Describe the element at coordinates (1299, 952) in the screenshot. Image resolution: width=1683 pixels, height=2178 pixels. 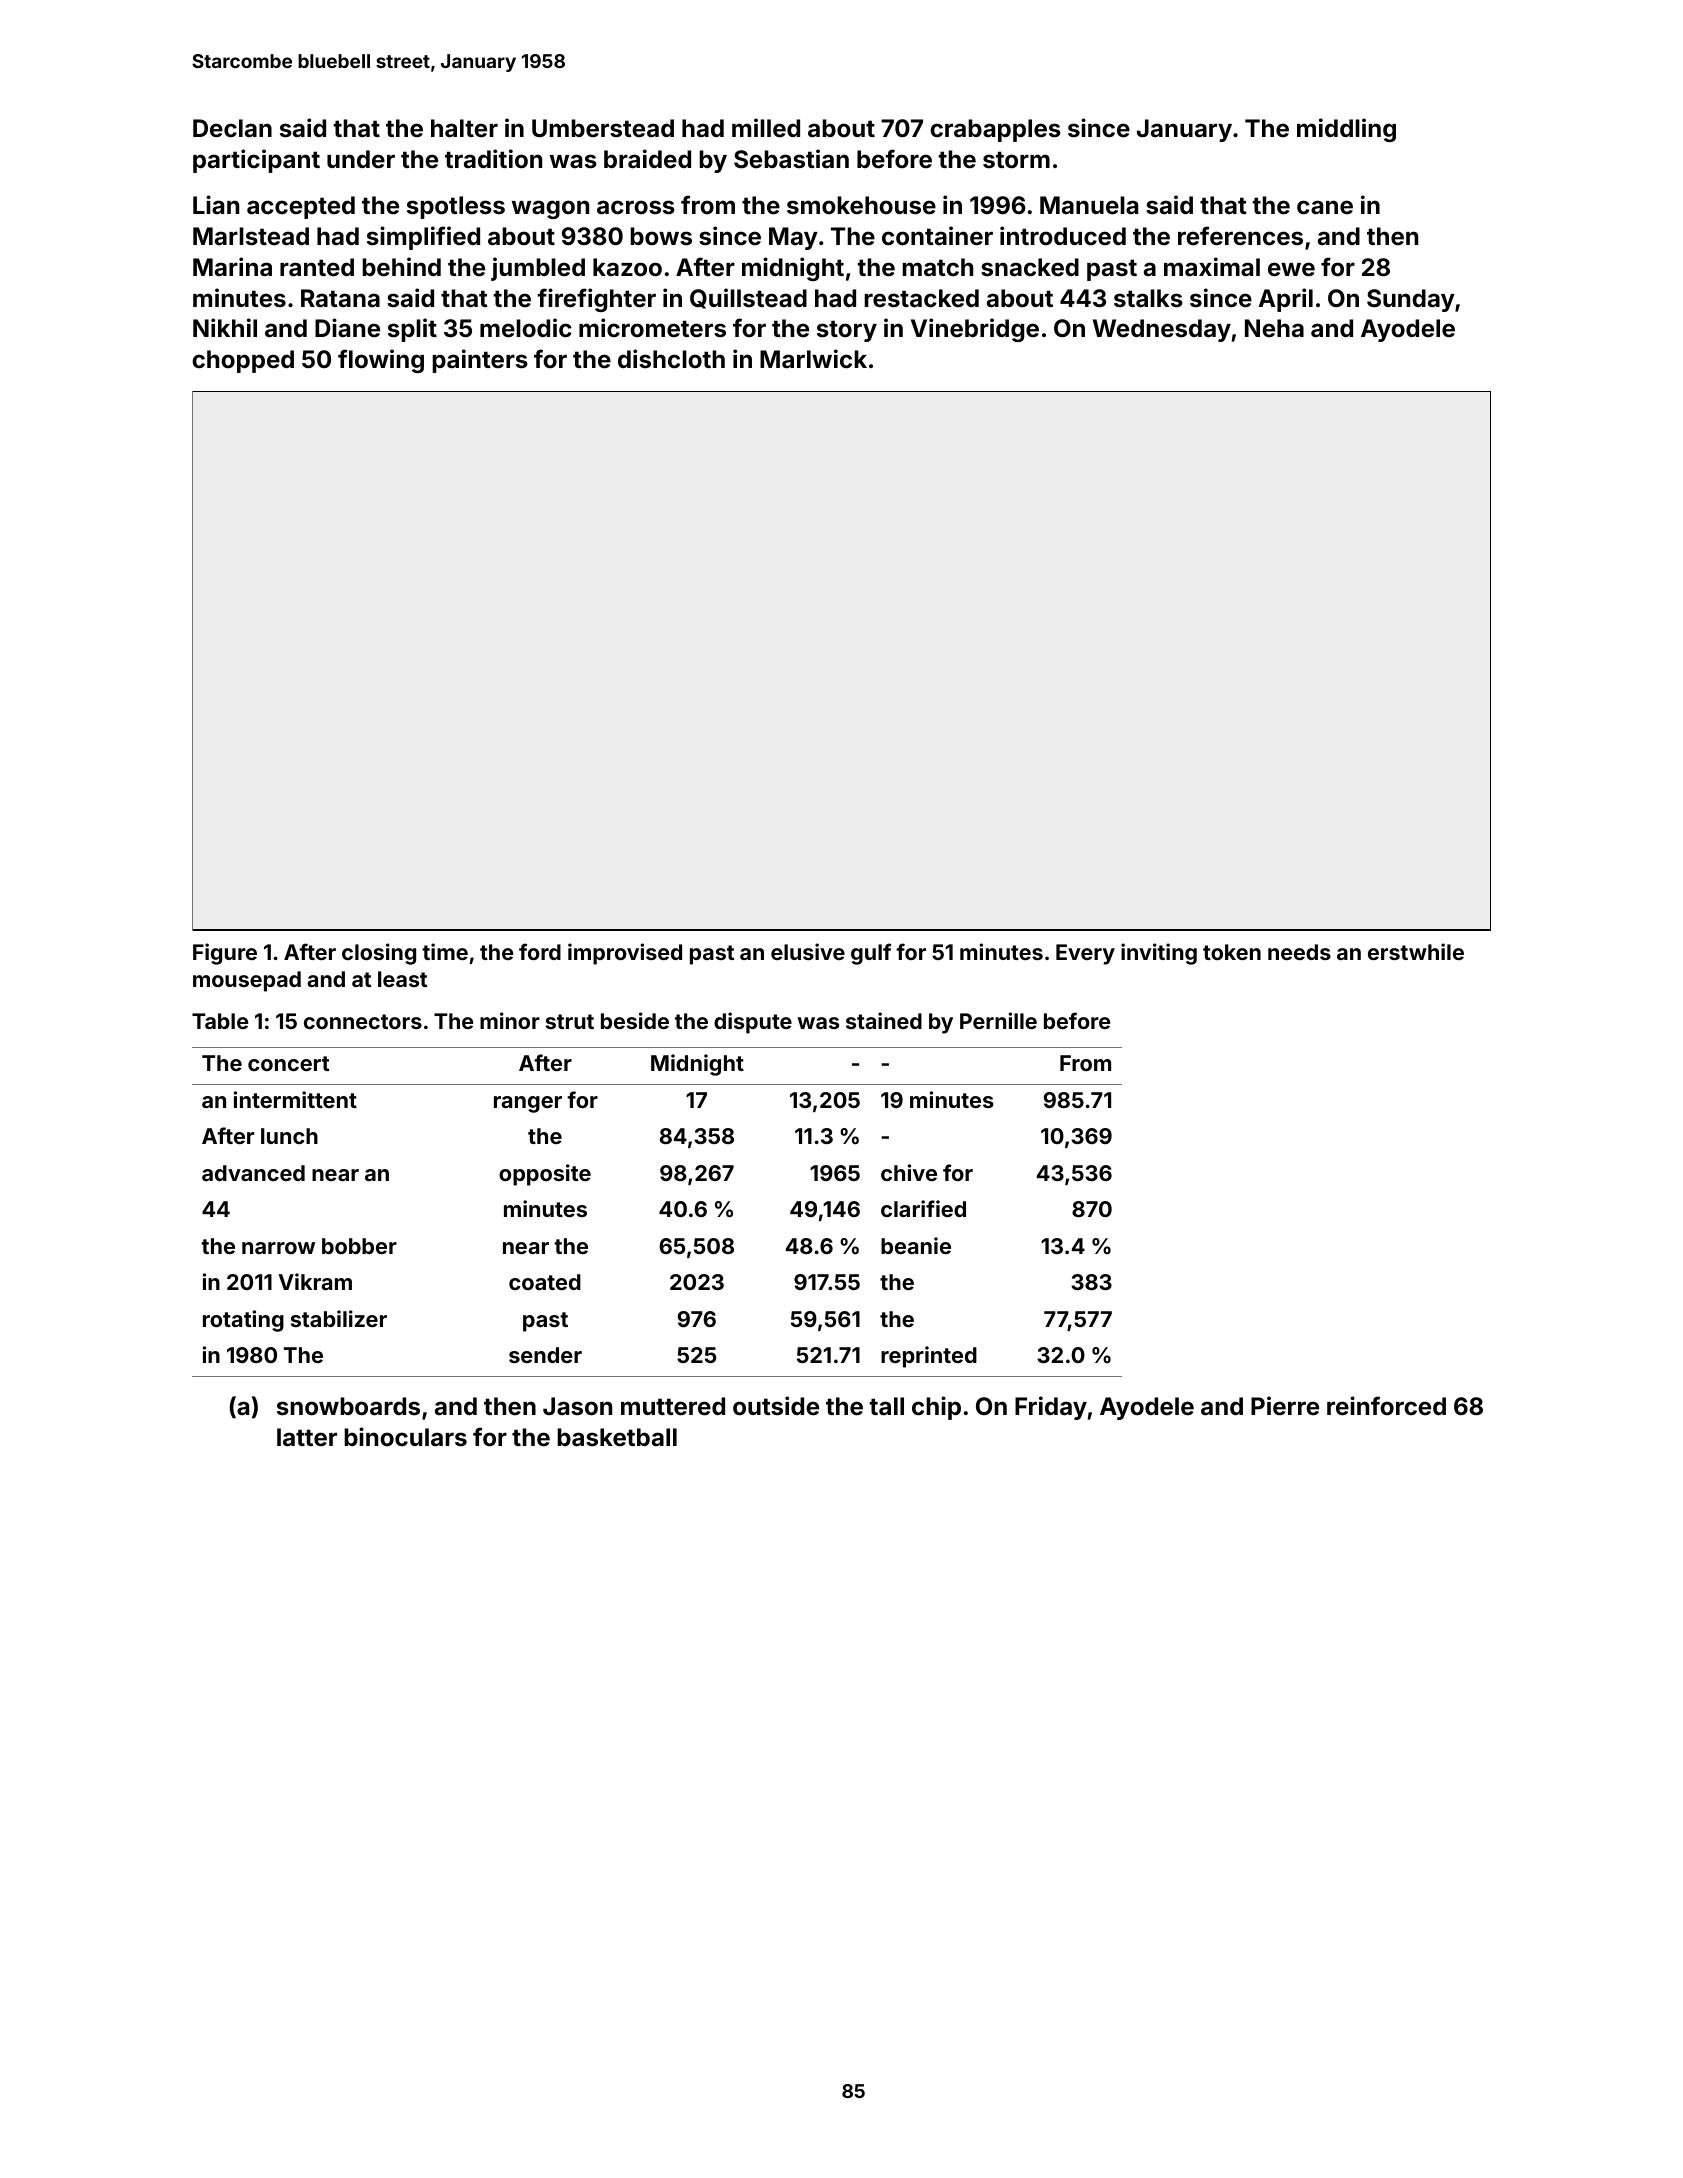
I see `needs` at that location.
